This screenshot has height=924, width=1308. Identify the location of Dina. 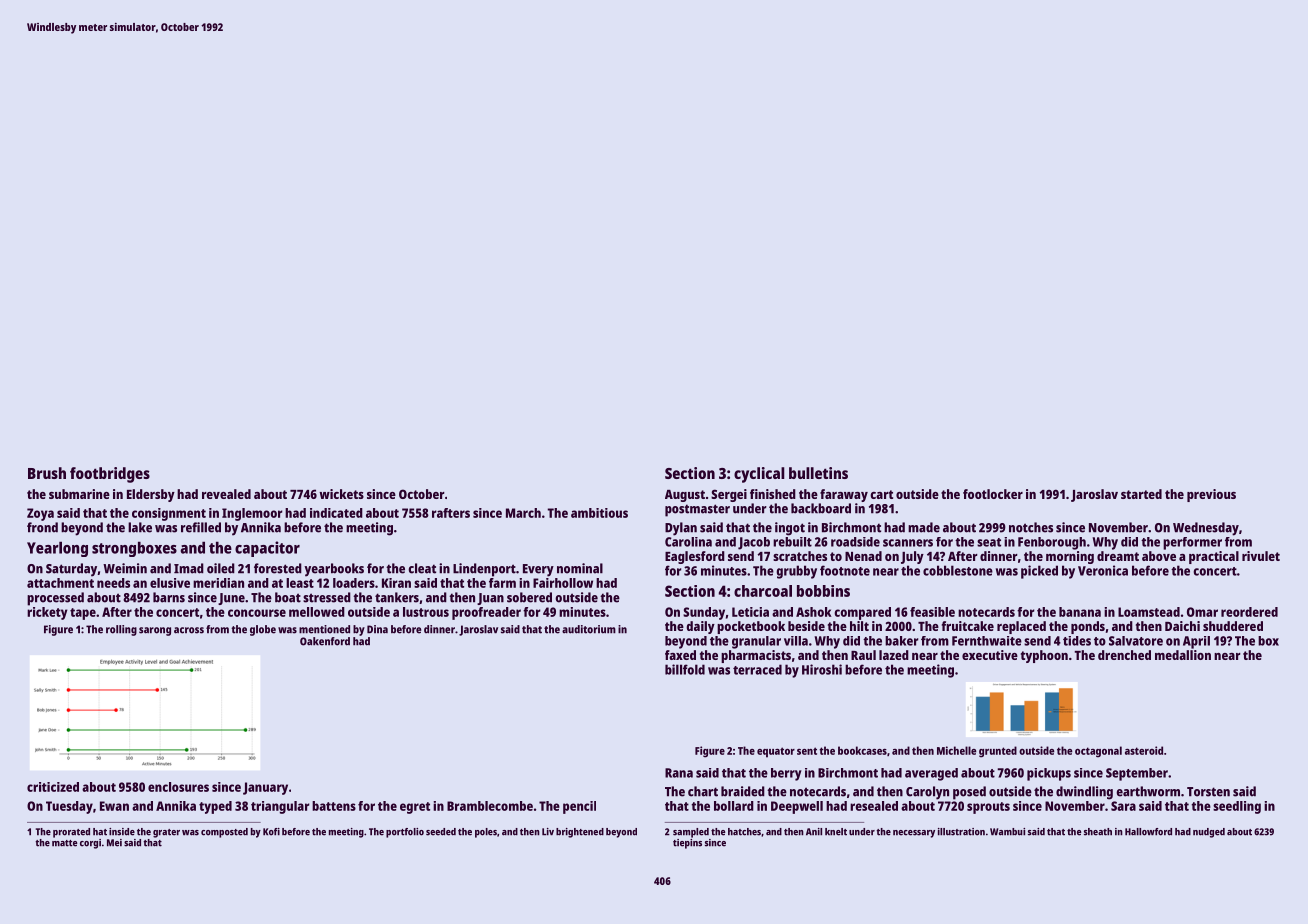
(377, 629).
